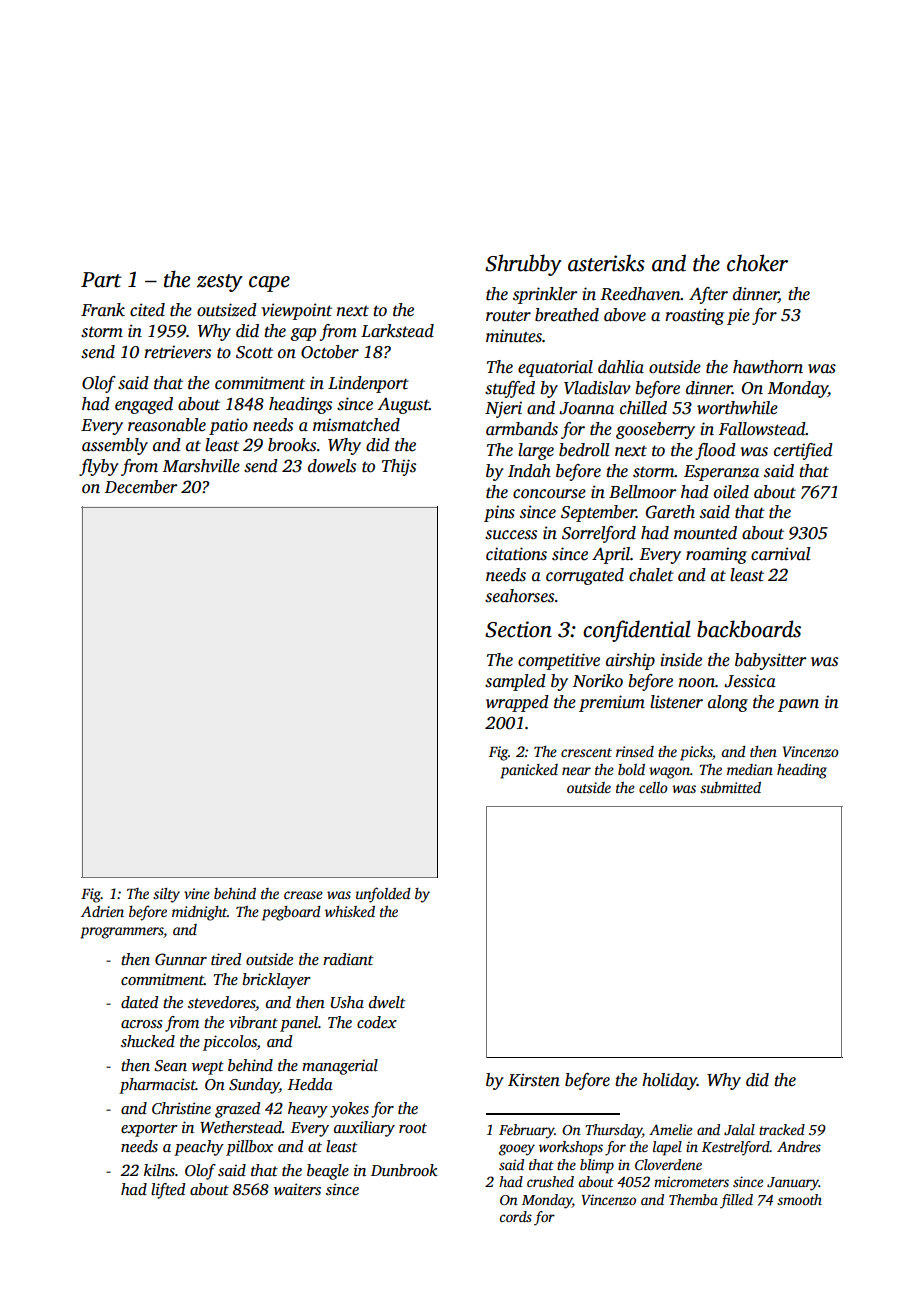 The image size is (924, 1311). What do you see at coordinates (517, 703) in the image?
I see `wrapped` at bounding box center [517, 703].
